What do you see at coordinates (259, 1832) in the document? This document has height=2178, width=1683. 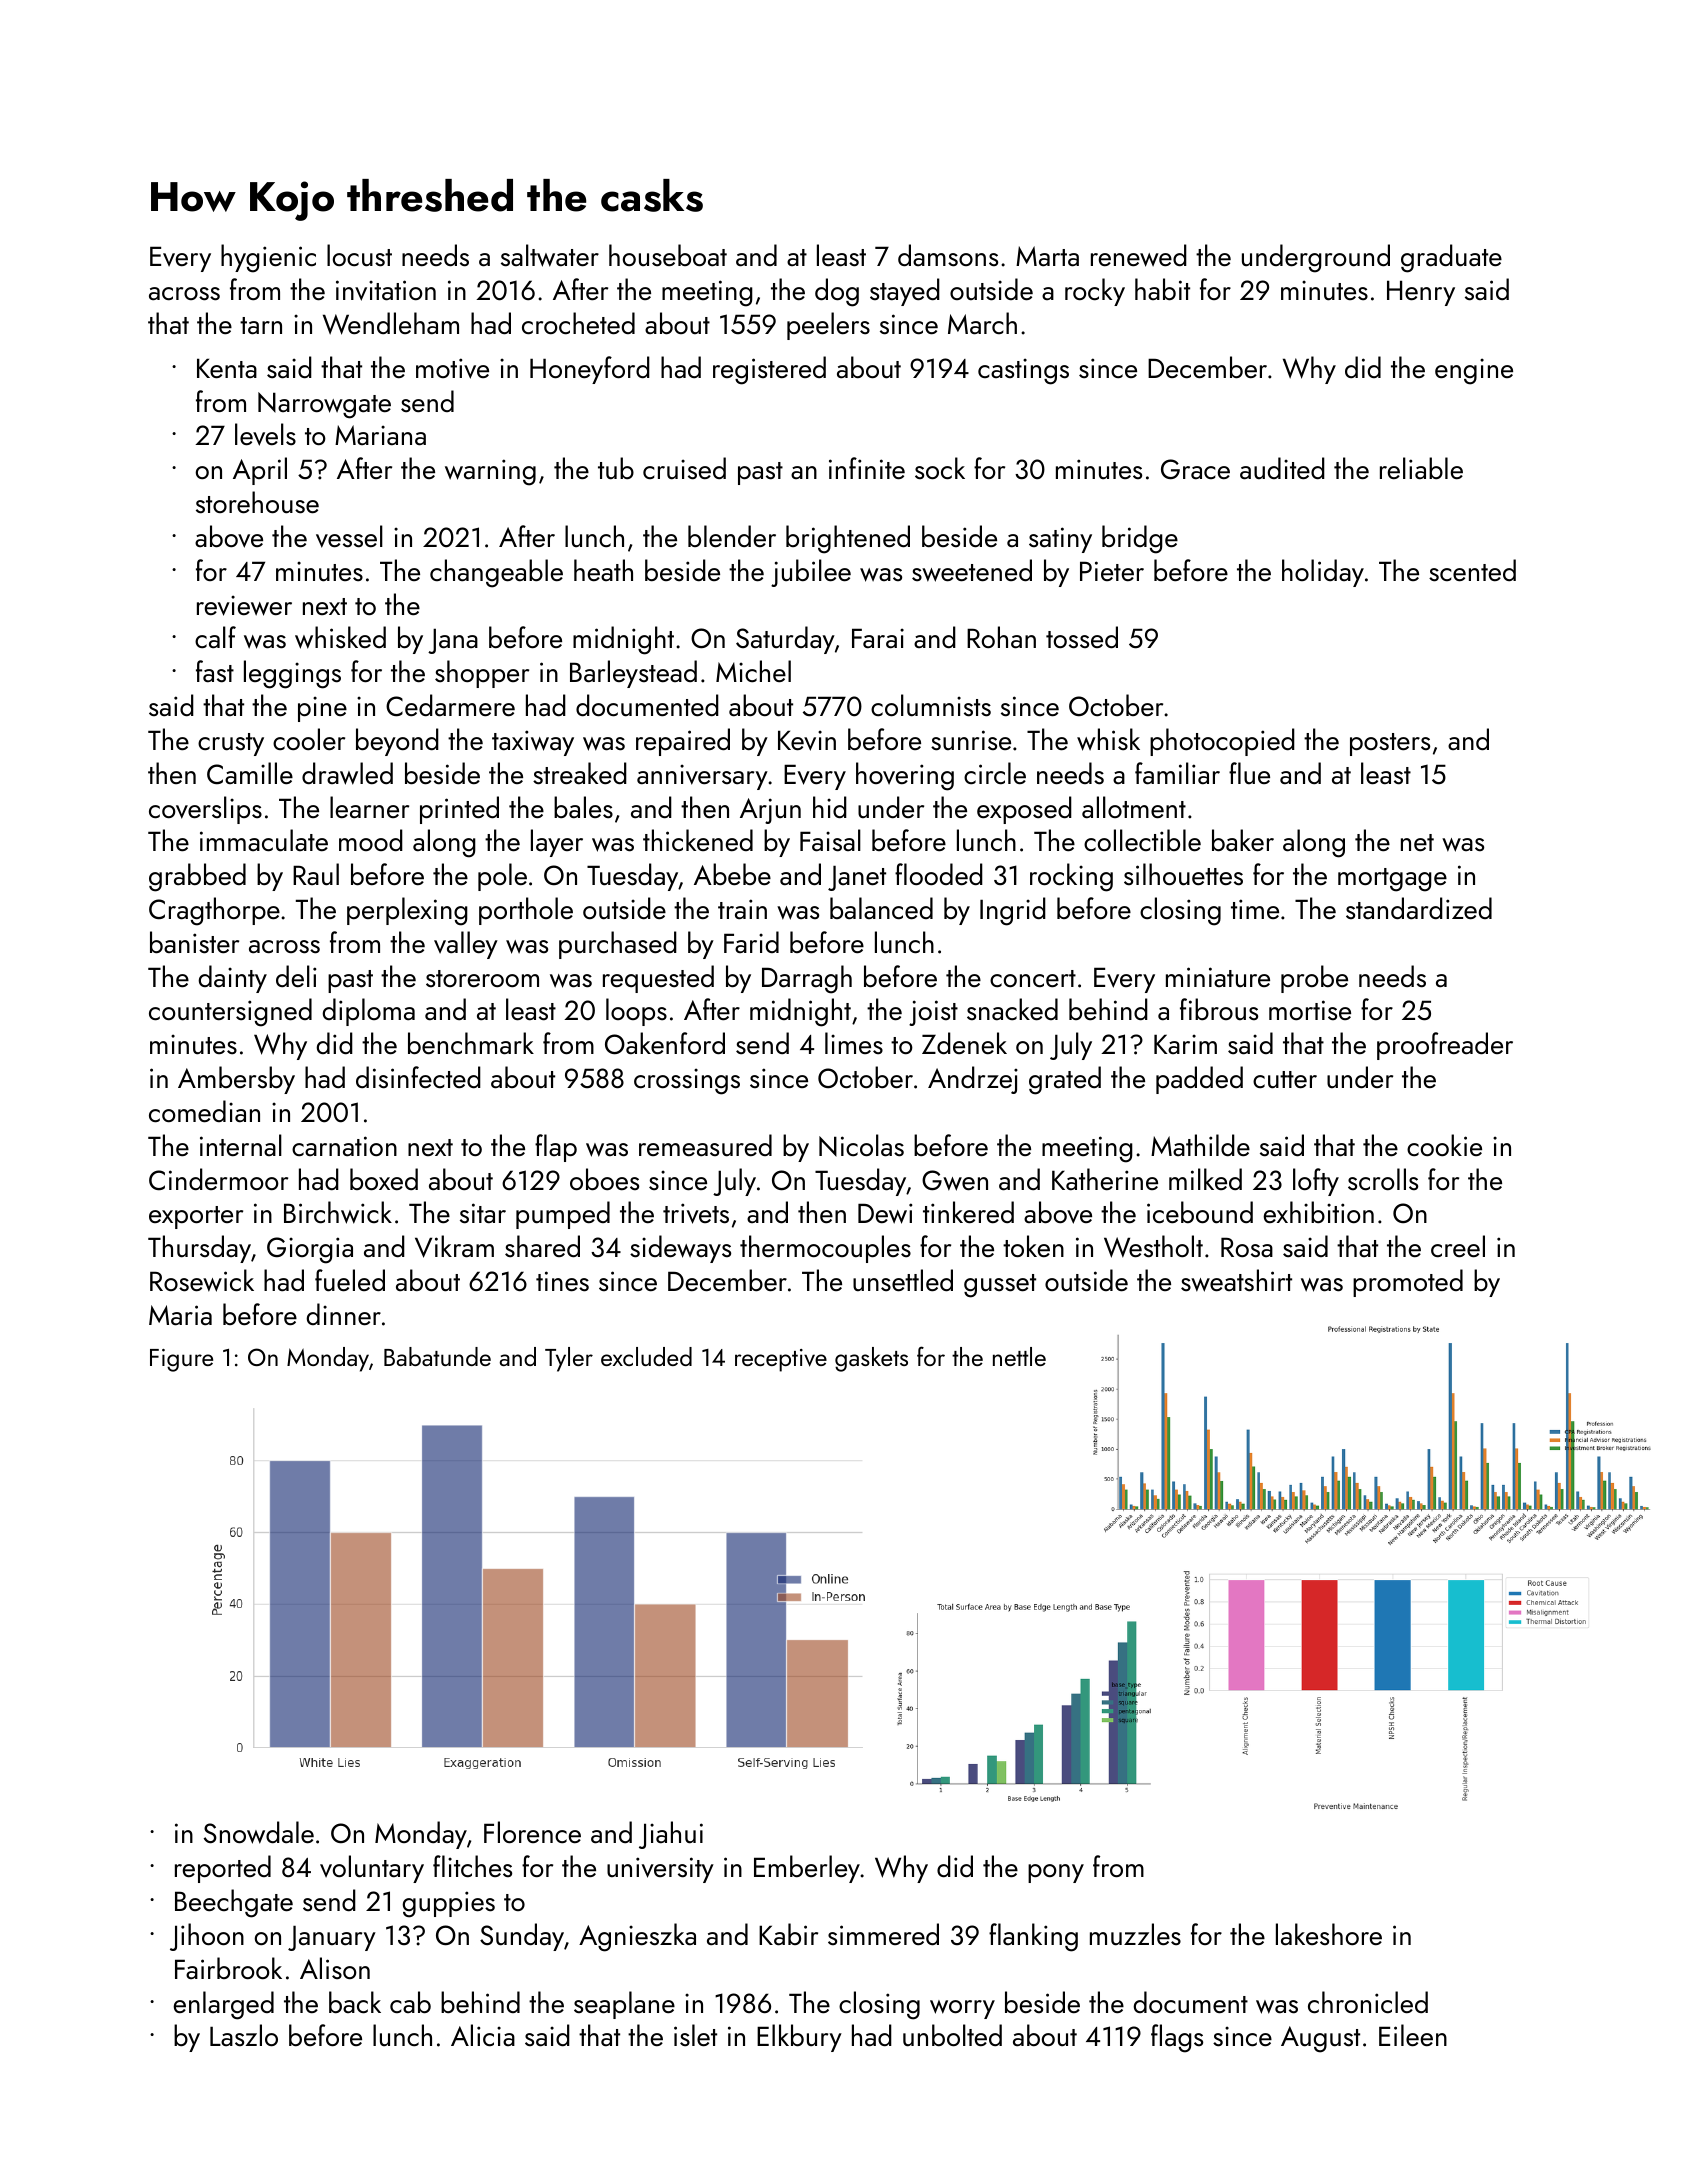 I see `Snowdale` at bounding box center [259, 1832].
